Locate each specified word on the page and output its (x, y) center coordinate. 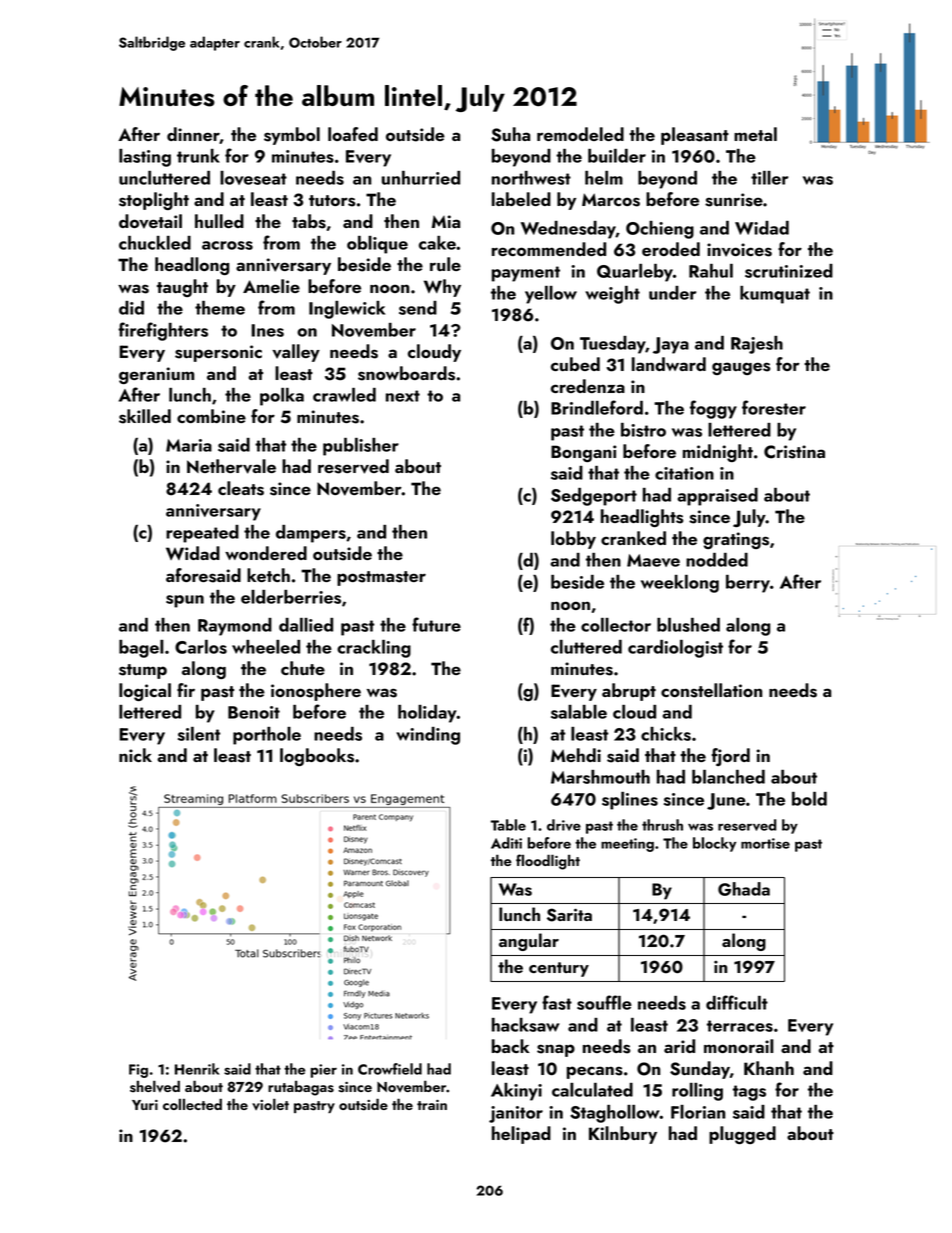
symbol (292, 136)
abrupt (629, 692)
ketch (268, 575)
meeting (627, 845)
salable (579, 712)
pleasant (695, 136)
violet (270, 1104)
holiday (427, 714)
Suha (510, 134)
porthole (267, 736)
